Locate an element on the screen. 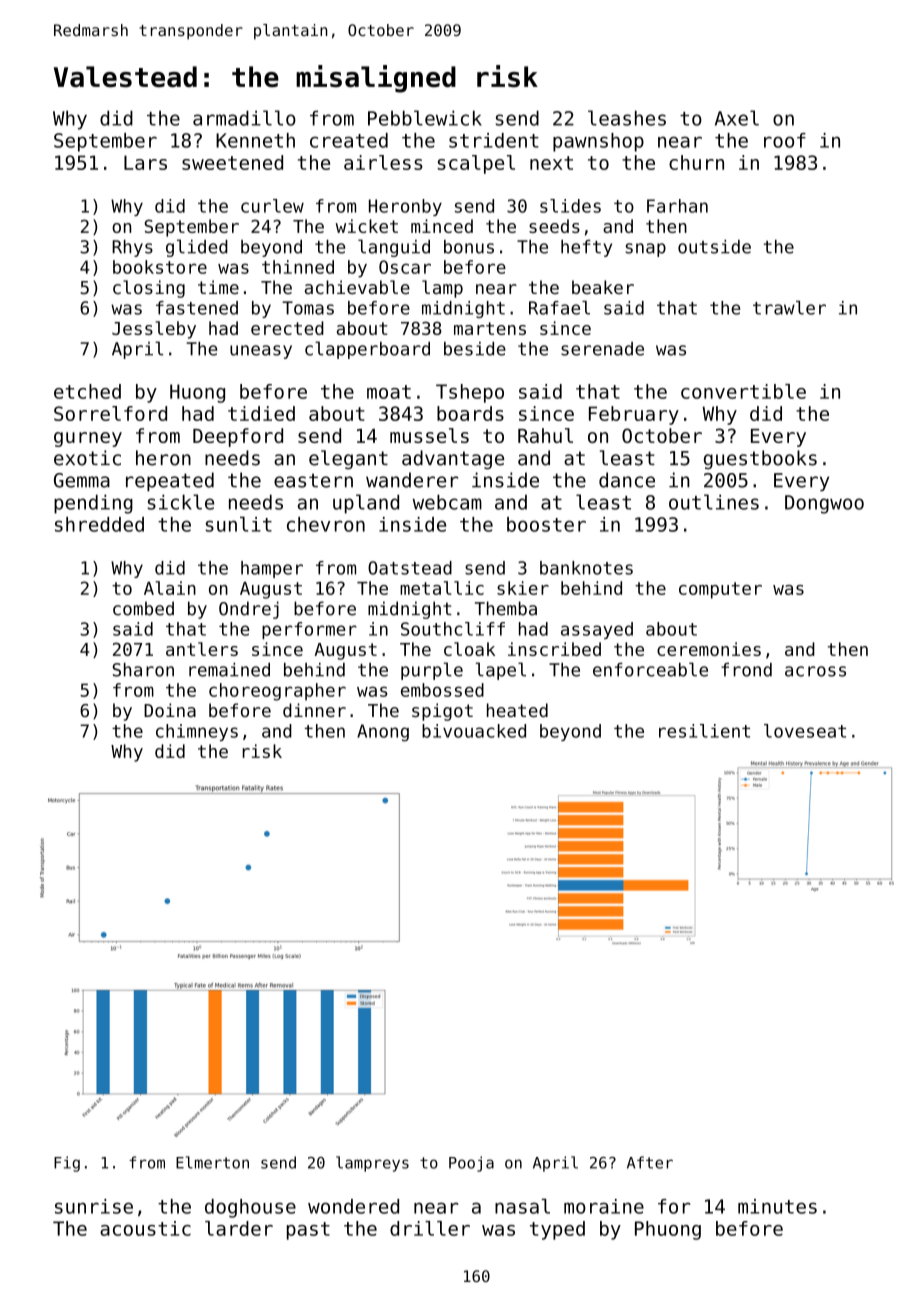  acoustic is located at coordinates (145, 1228).
